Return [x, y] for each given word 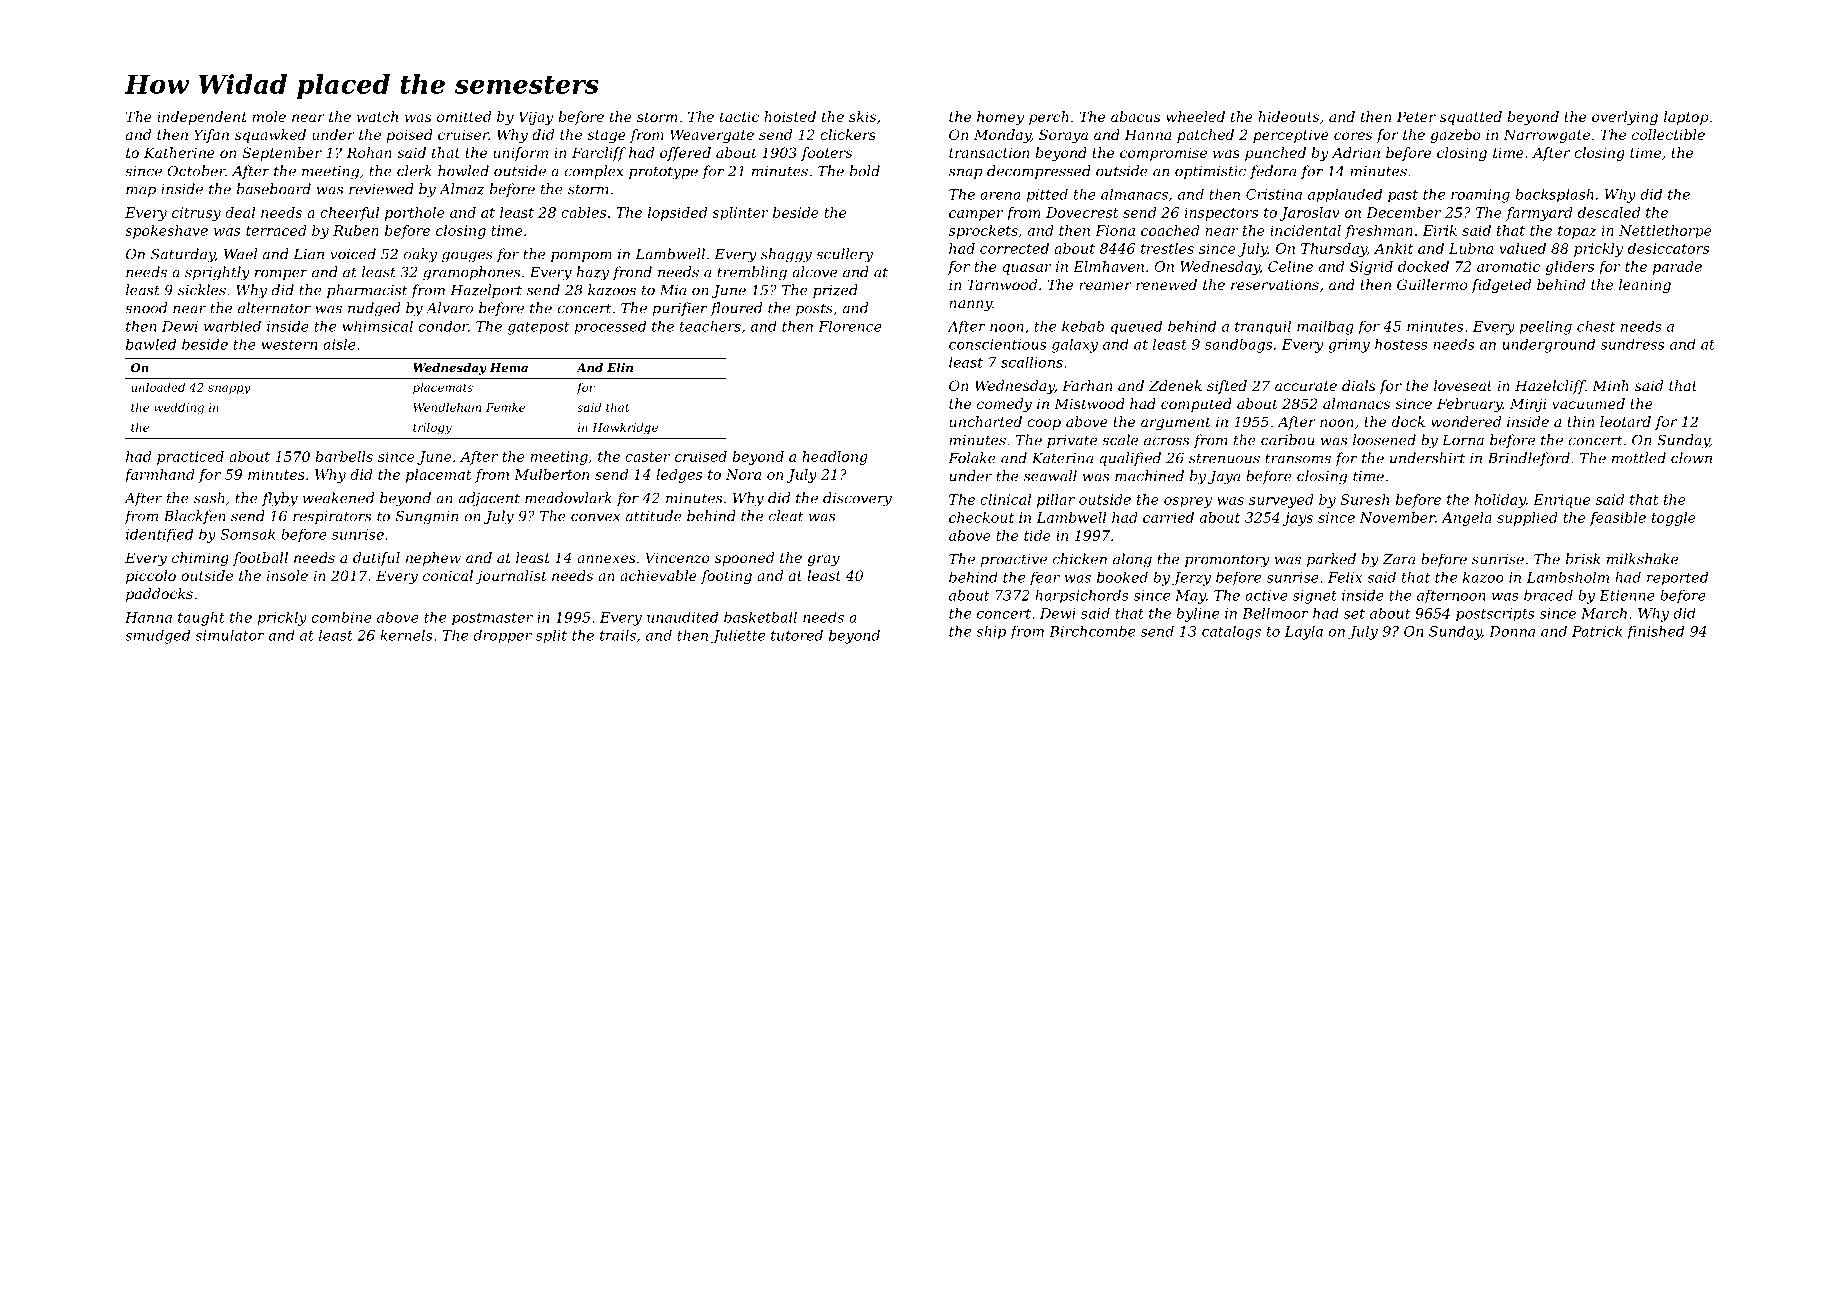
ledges [679, 476]
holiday [1500, 501]
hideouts [1288, 116]
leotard [1625, 421]
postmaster [492, 619]
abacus [1135, 116]
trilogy [432, 429]
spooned [744, 559]
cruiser [463, 134]
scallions [1032, 362]
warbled [232, 326]
